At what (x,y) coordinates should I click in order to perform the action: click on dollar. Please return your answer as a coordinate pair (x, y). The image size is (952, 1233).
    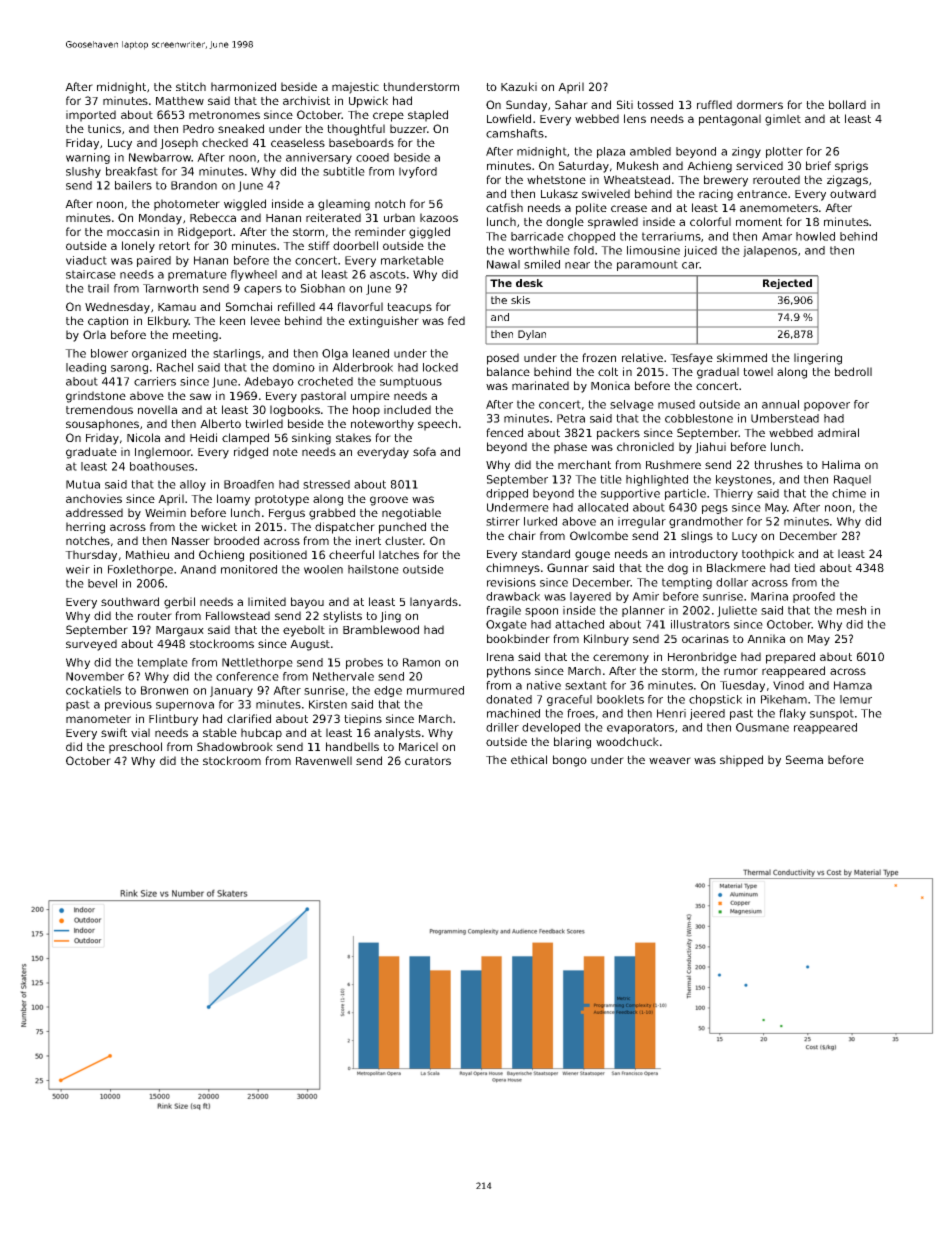
    Looking at the image, I should click on (732, 582).
